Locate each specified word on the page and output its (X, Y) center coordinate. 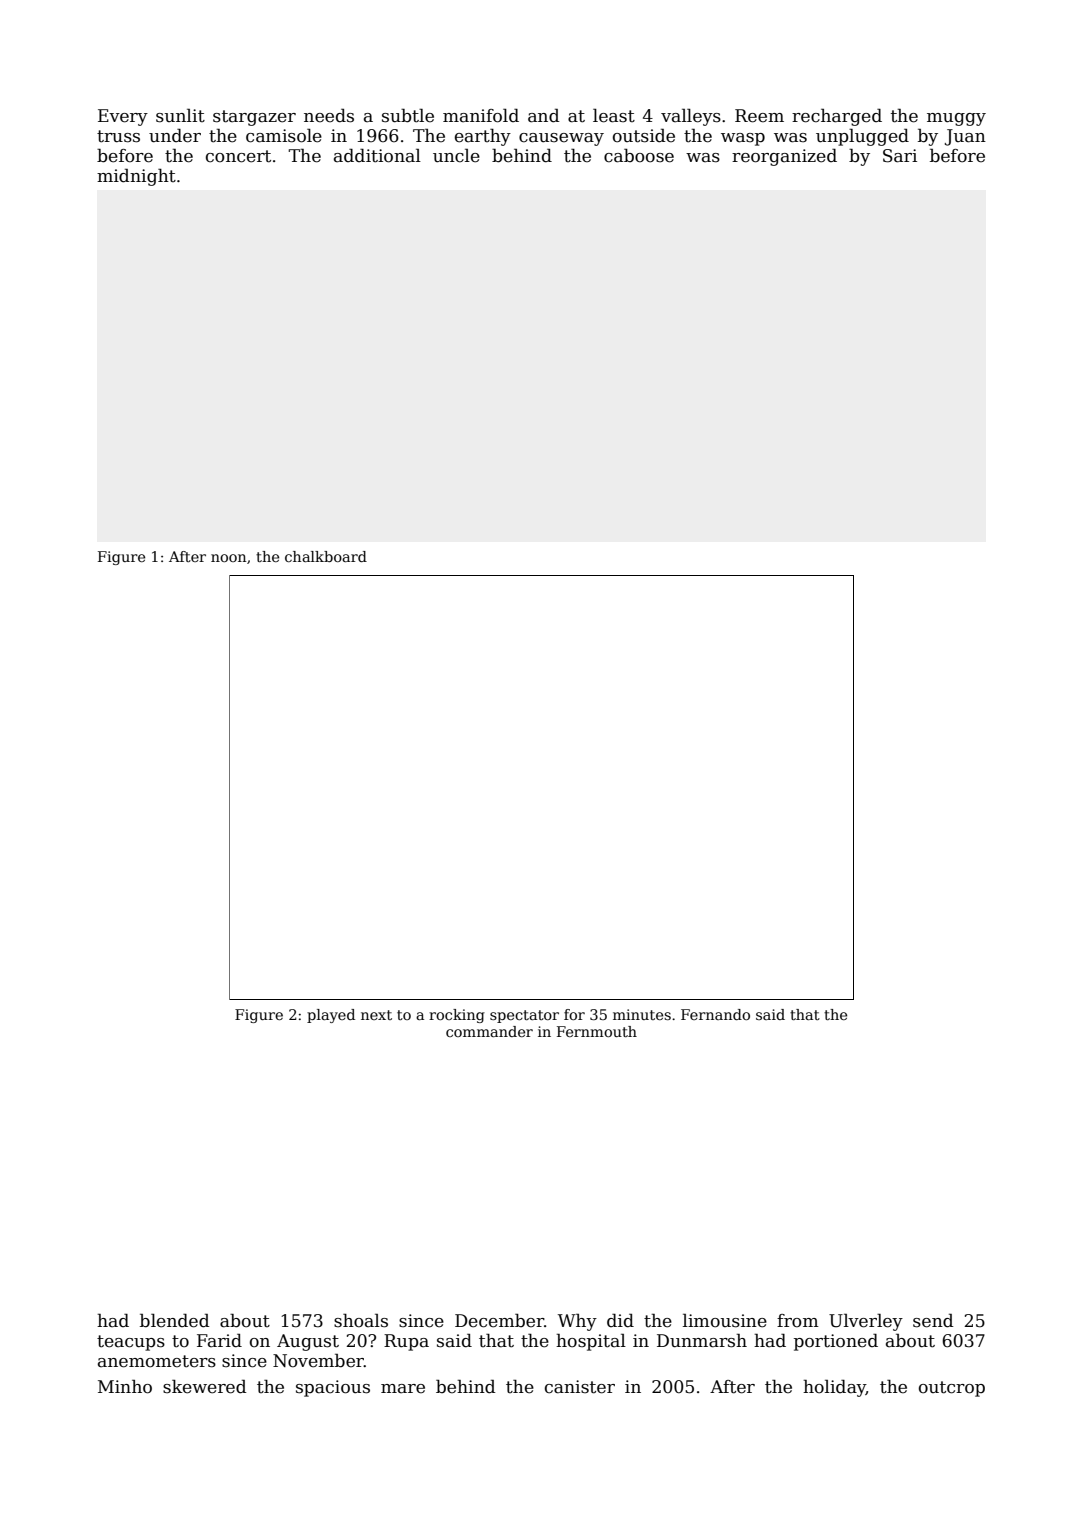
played (331, 1016)
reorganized (784, 157)
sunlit (180, 115)
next (376, 1015)
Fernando (715, 1014)
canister (580, 1387)
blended (175, 1320)
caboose (639, 155)
